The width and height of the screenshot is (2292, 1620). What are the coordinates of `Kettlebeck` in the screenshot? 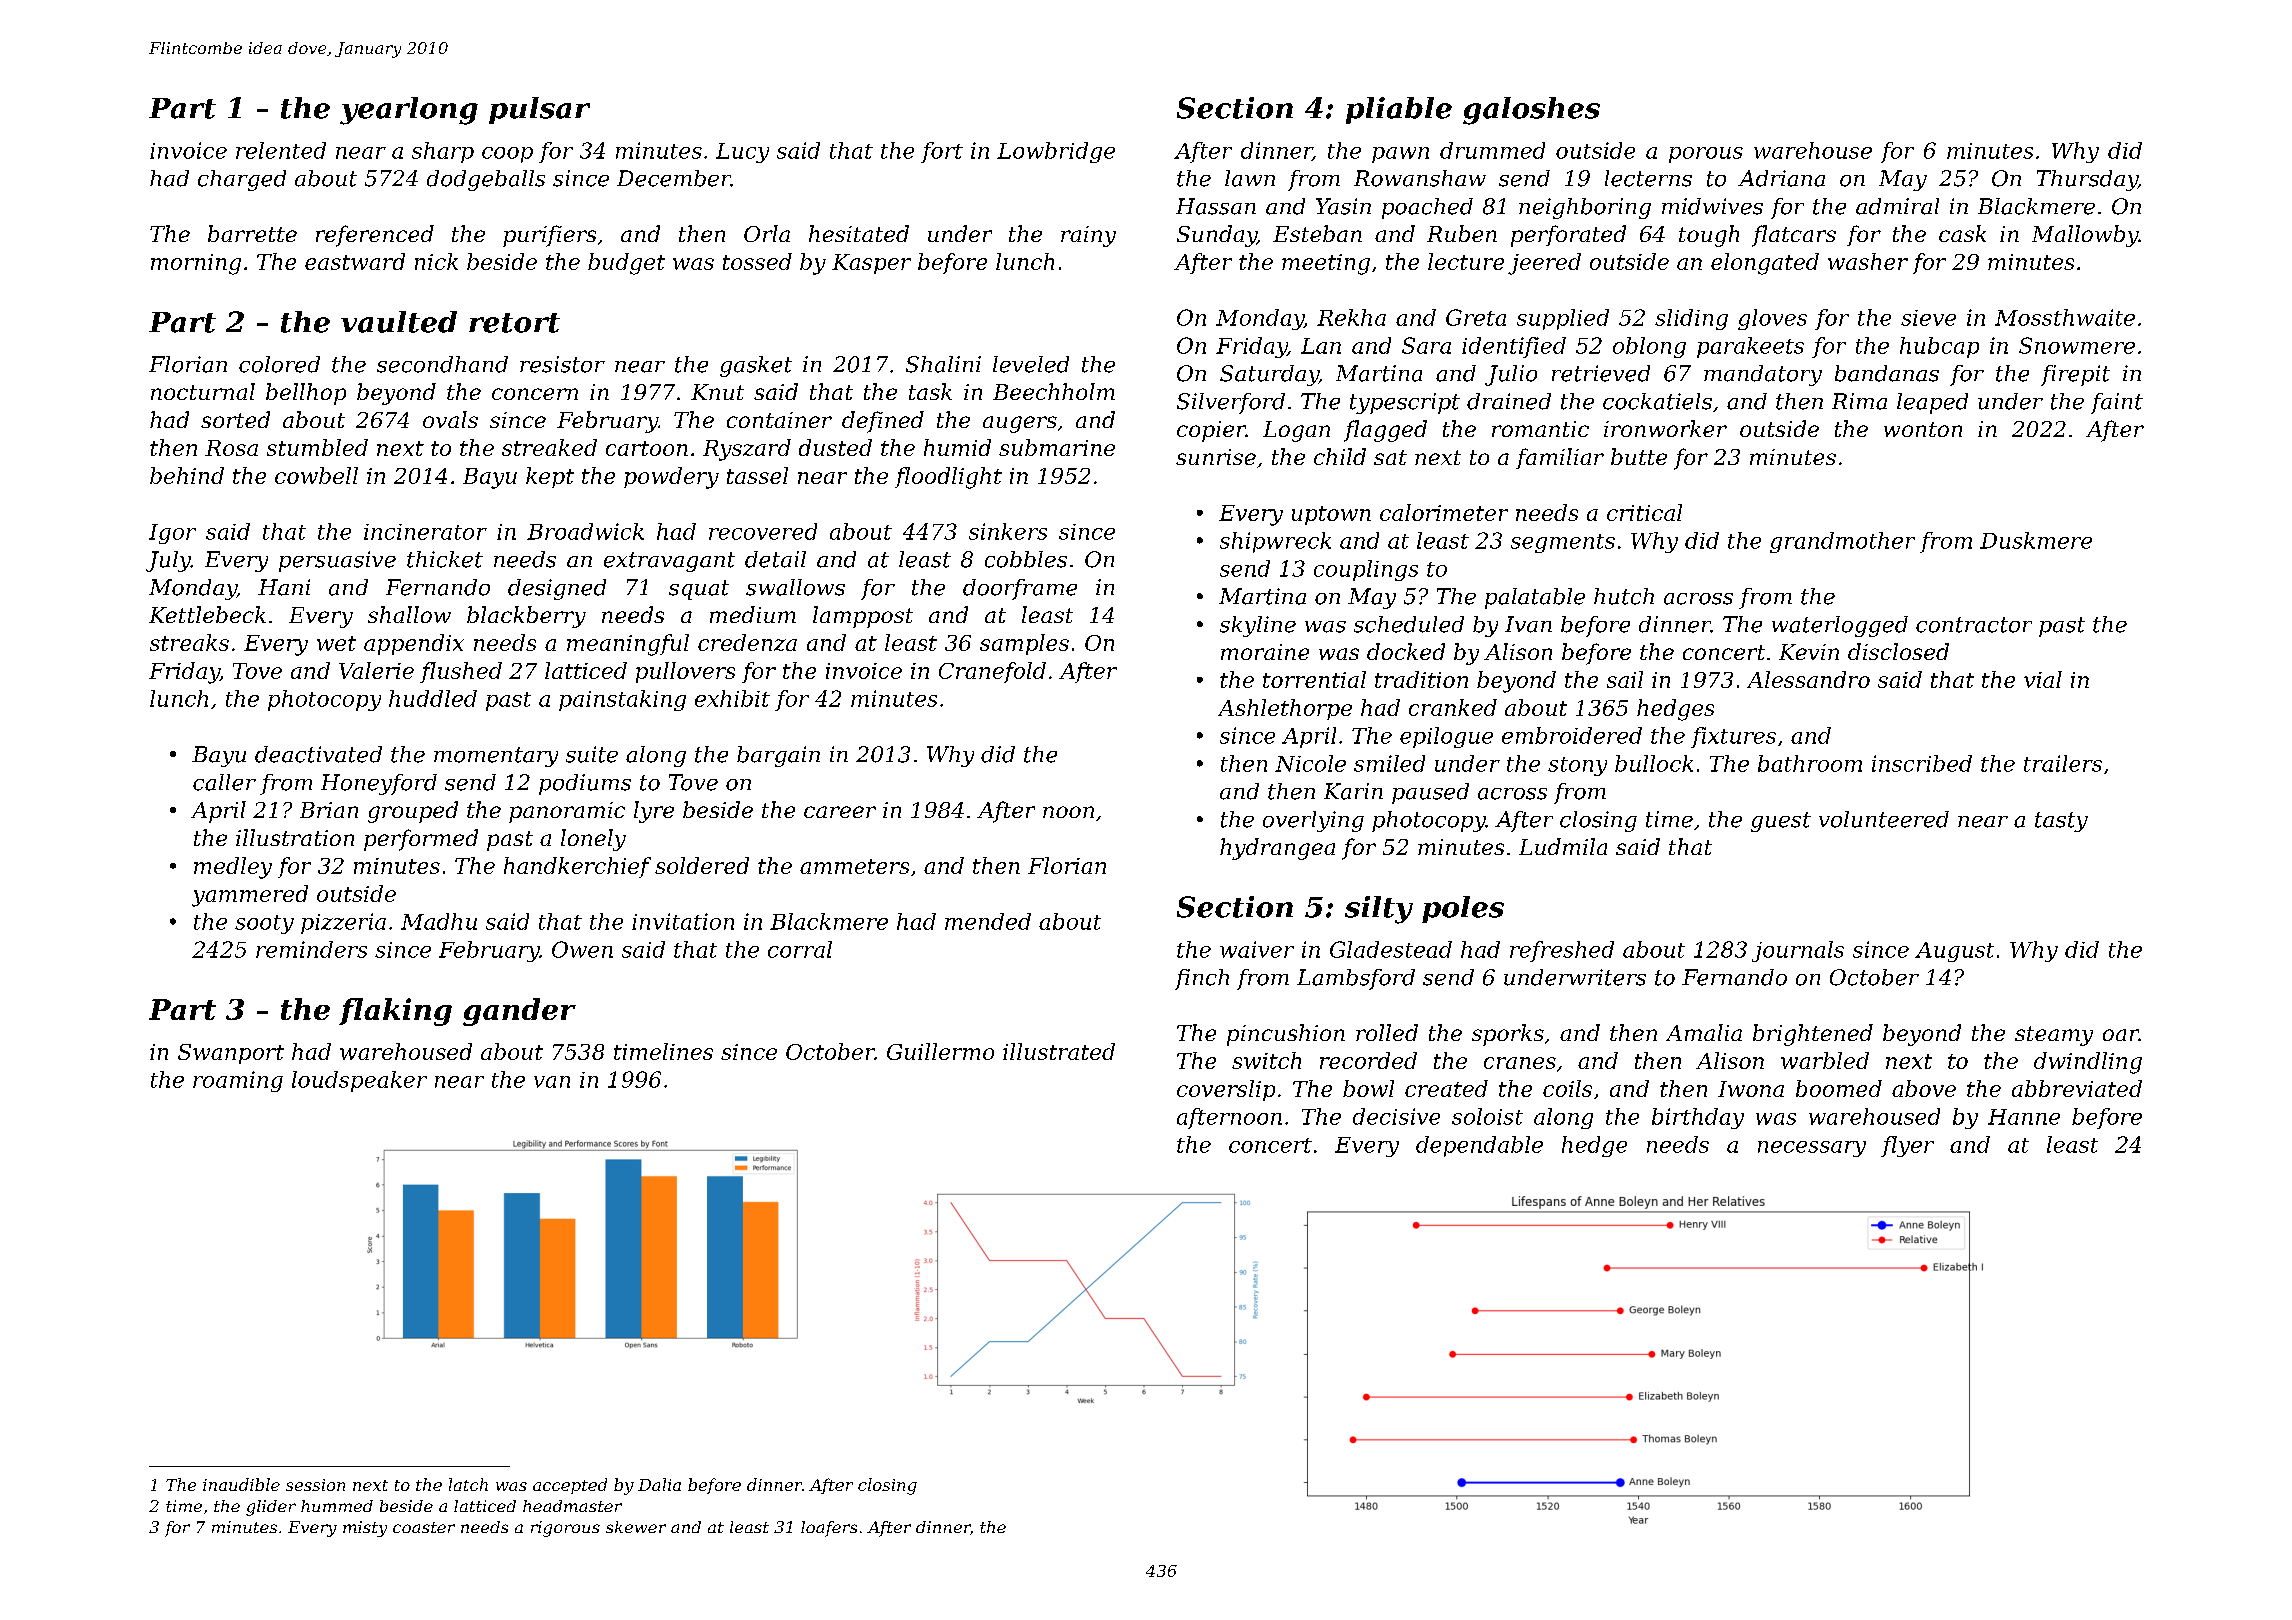 It's located at (207, 614).
